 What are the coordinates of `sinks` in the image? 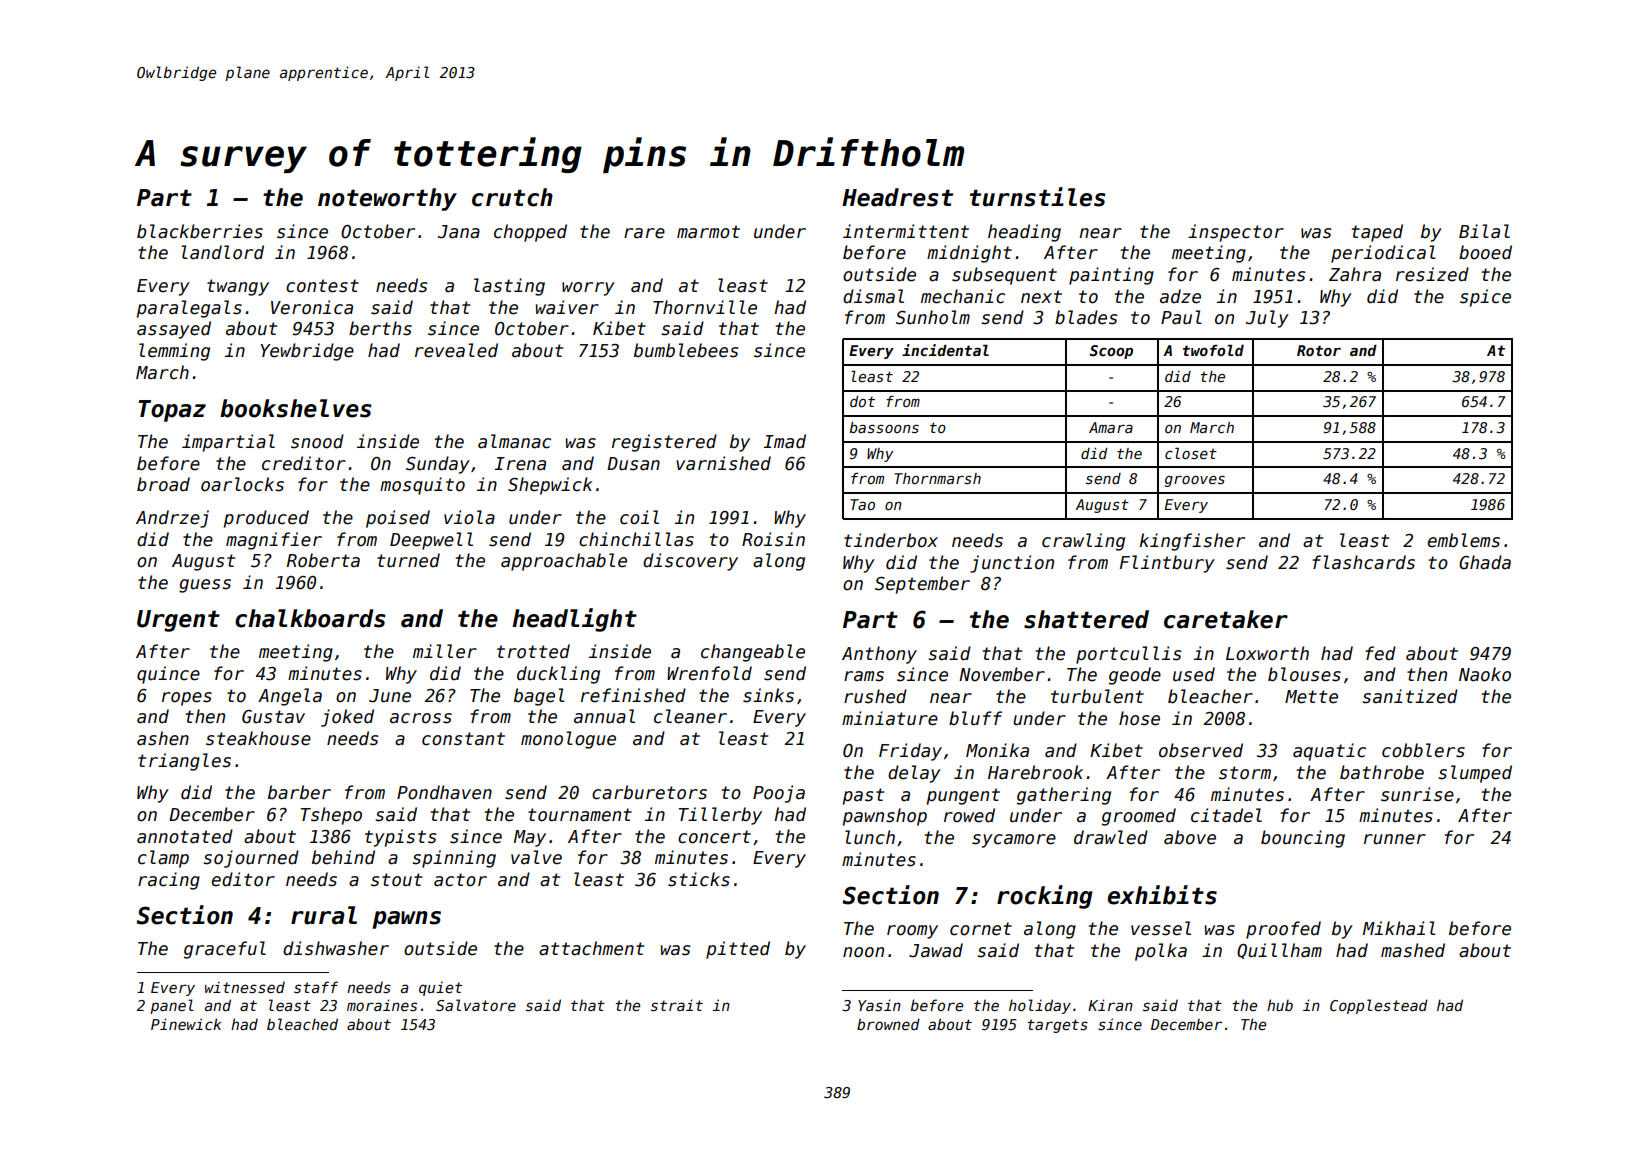 It's located at (768, 695).
